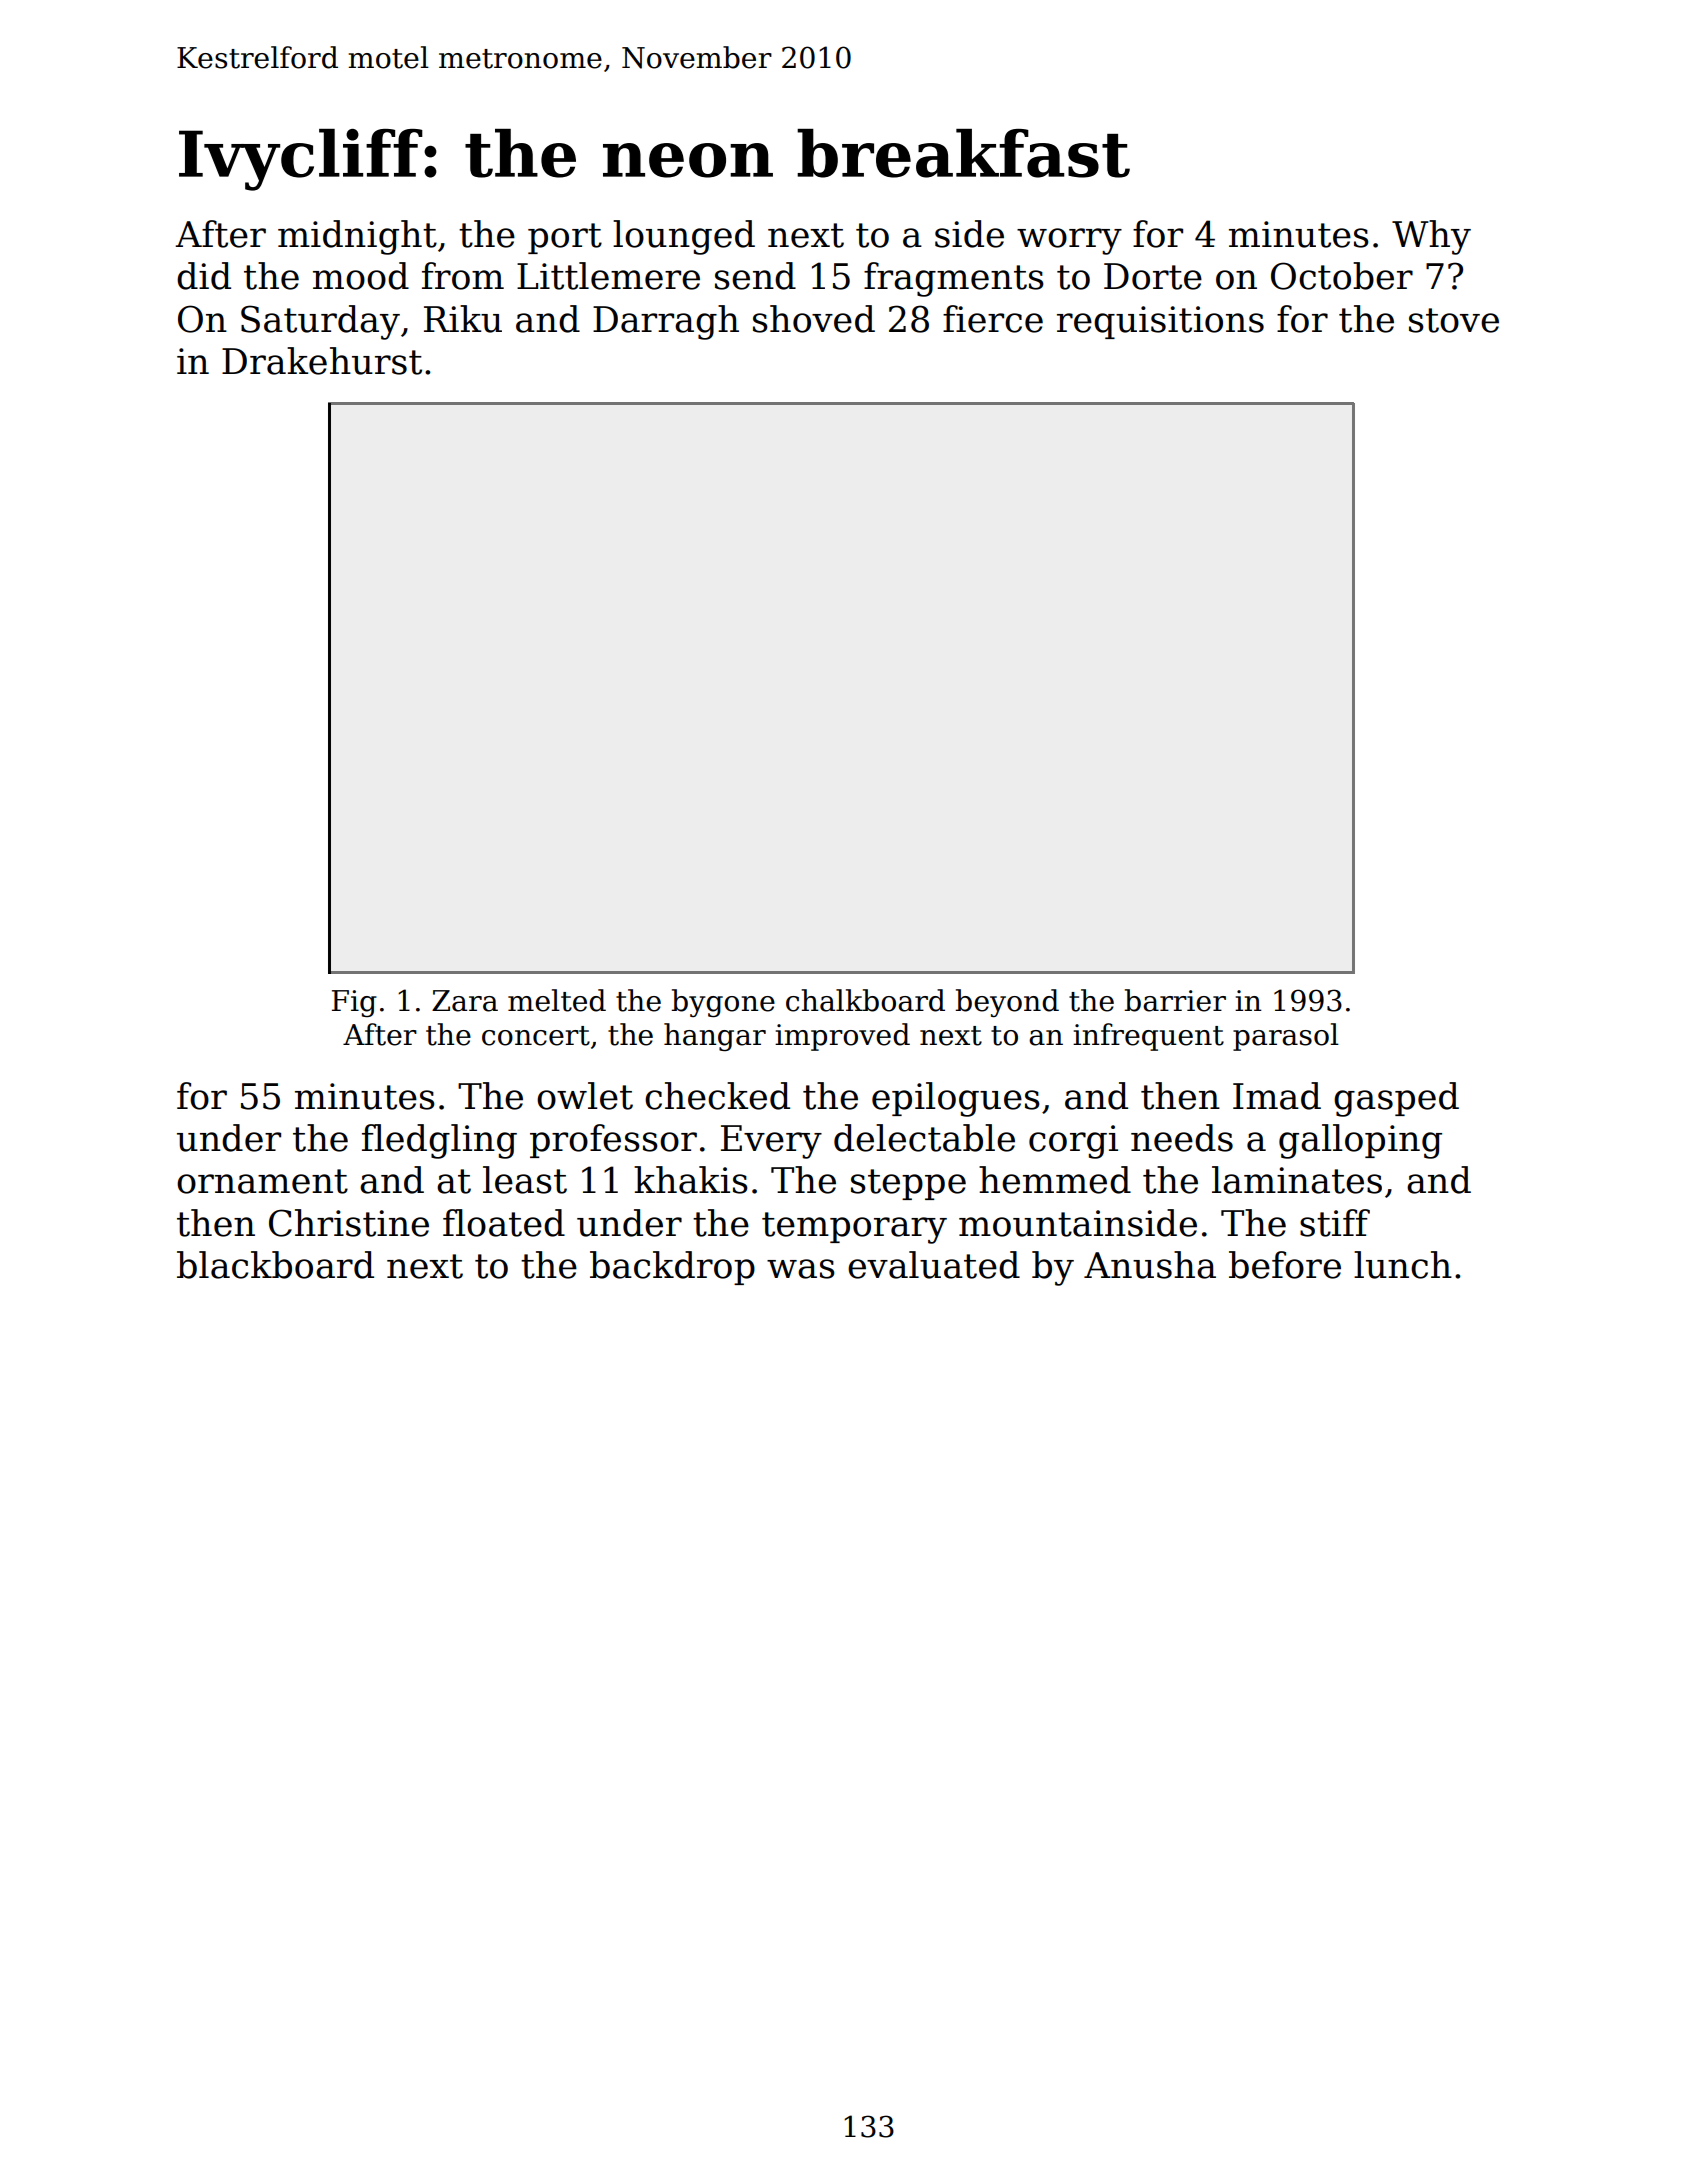 This screenshot has width=1683, height=2178. Describe the element at coordinates (723, 1003) in the screenshot. I see `bygone` at that location.
